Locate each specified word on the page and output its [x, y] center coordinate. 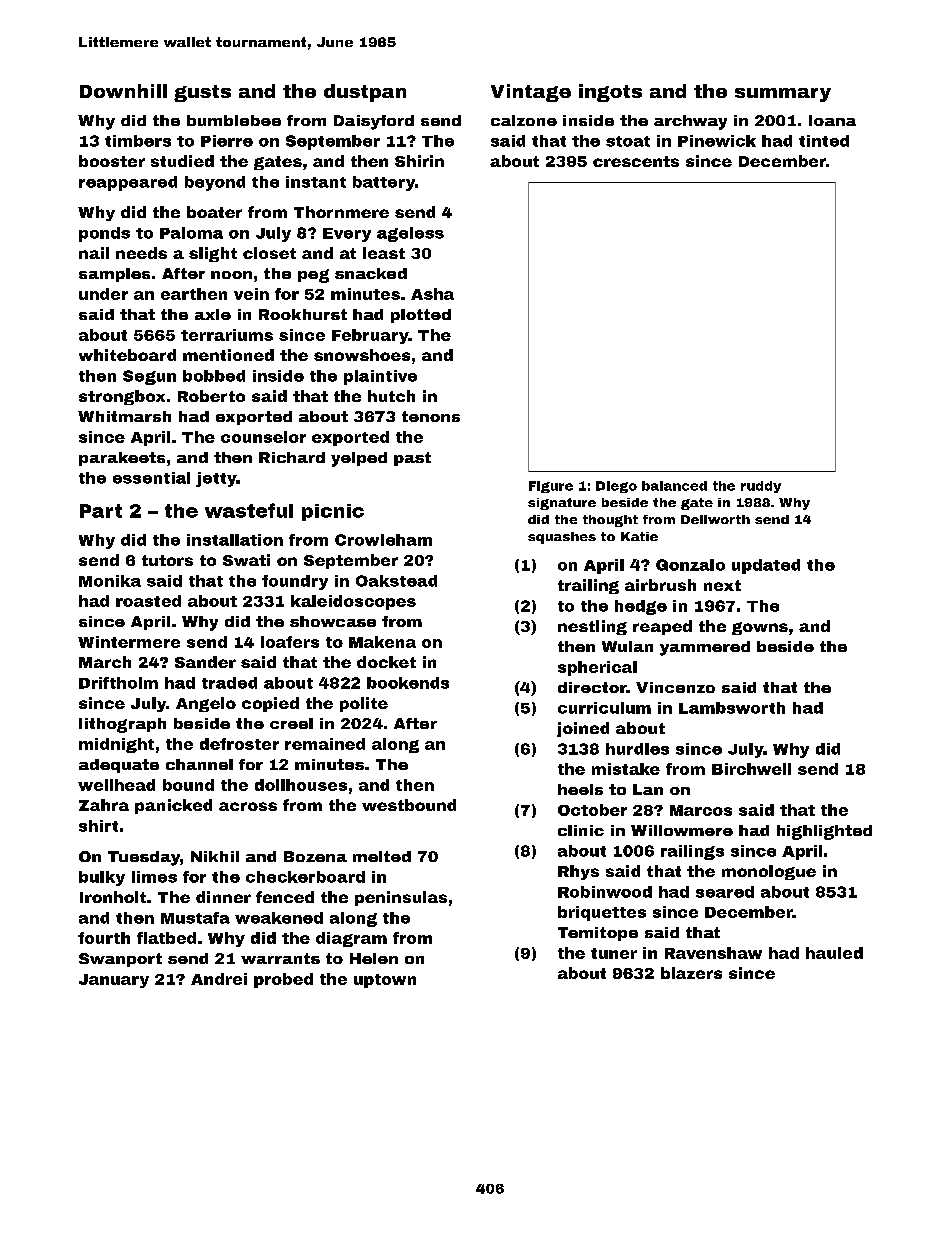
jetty [216, 479]
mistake [626, 769]
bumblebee [234, 120]
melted [382, 856]
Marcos [701, 810]
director [592, 687]
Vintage [531, 93]
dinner [223, 897]
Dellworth [715, 519]
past [412, 459]
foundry [295, 582]
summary [783, 95]
